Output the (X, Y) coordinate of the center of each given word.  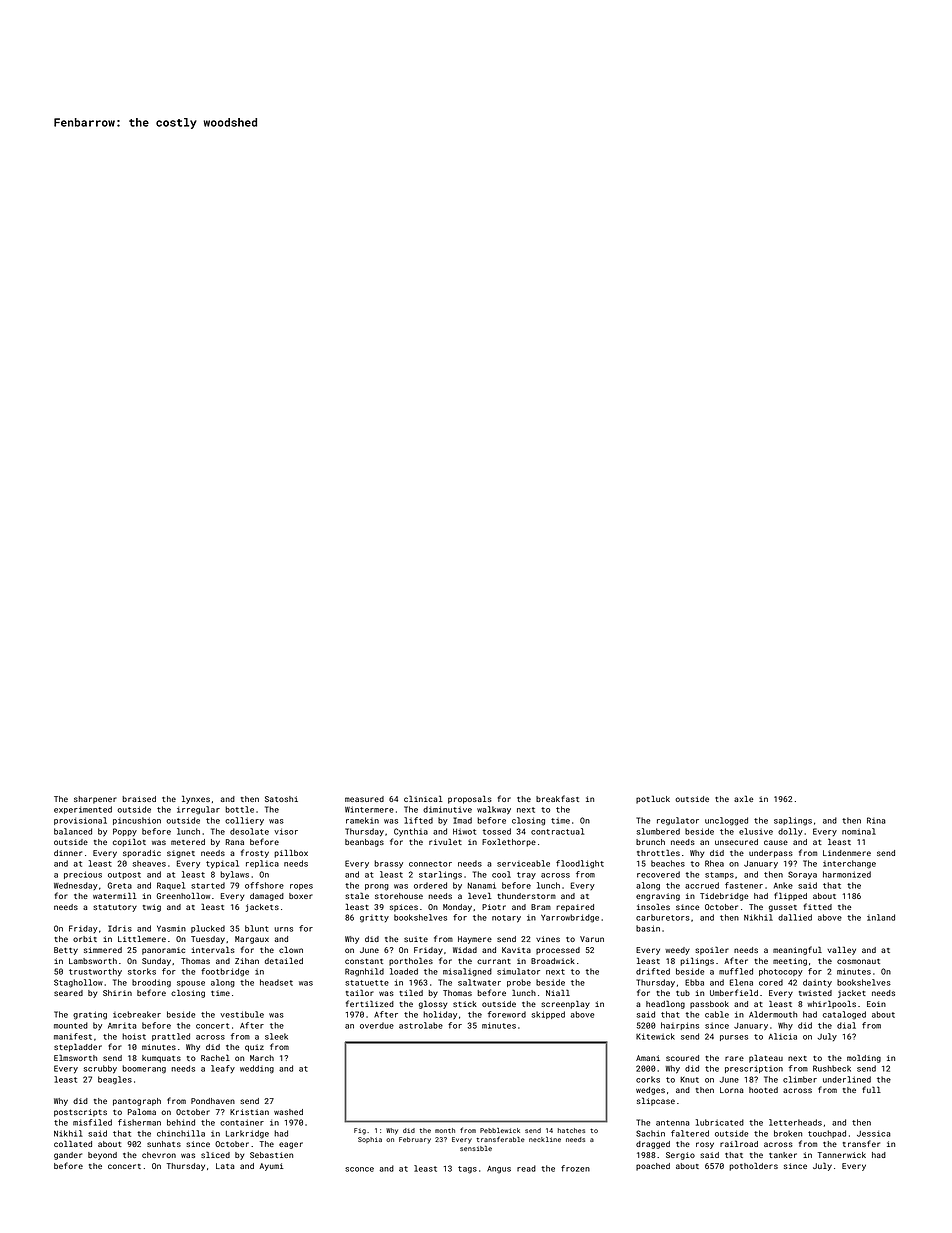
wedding (257, 1069)
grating (90, 1015)
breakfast (557, 798)
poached (653, 1167)
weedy (677, 951)
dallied (795, 917)
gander (68, 1156)
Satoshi (281, 799)
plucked (208, 929)
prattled (171, 1037)
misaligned (467, 972)
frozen (575, 1168)
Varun (592, 939)
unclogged (726, 821)
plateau (766, 1058)
